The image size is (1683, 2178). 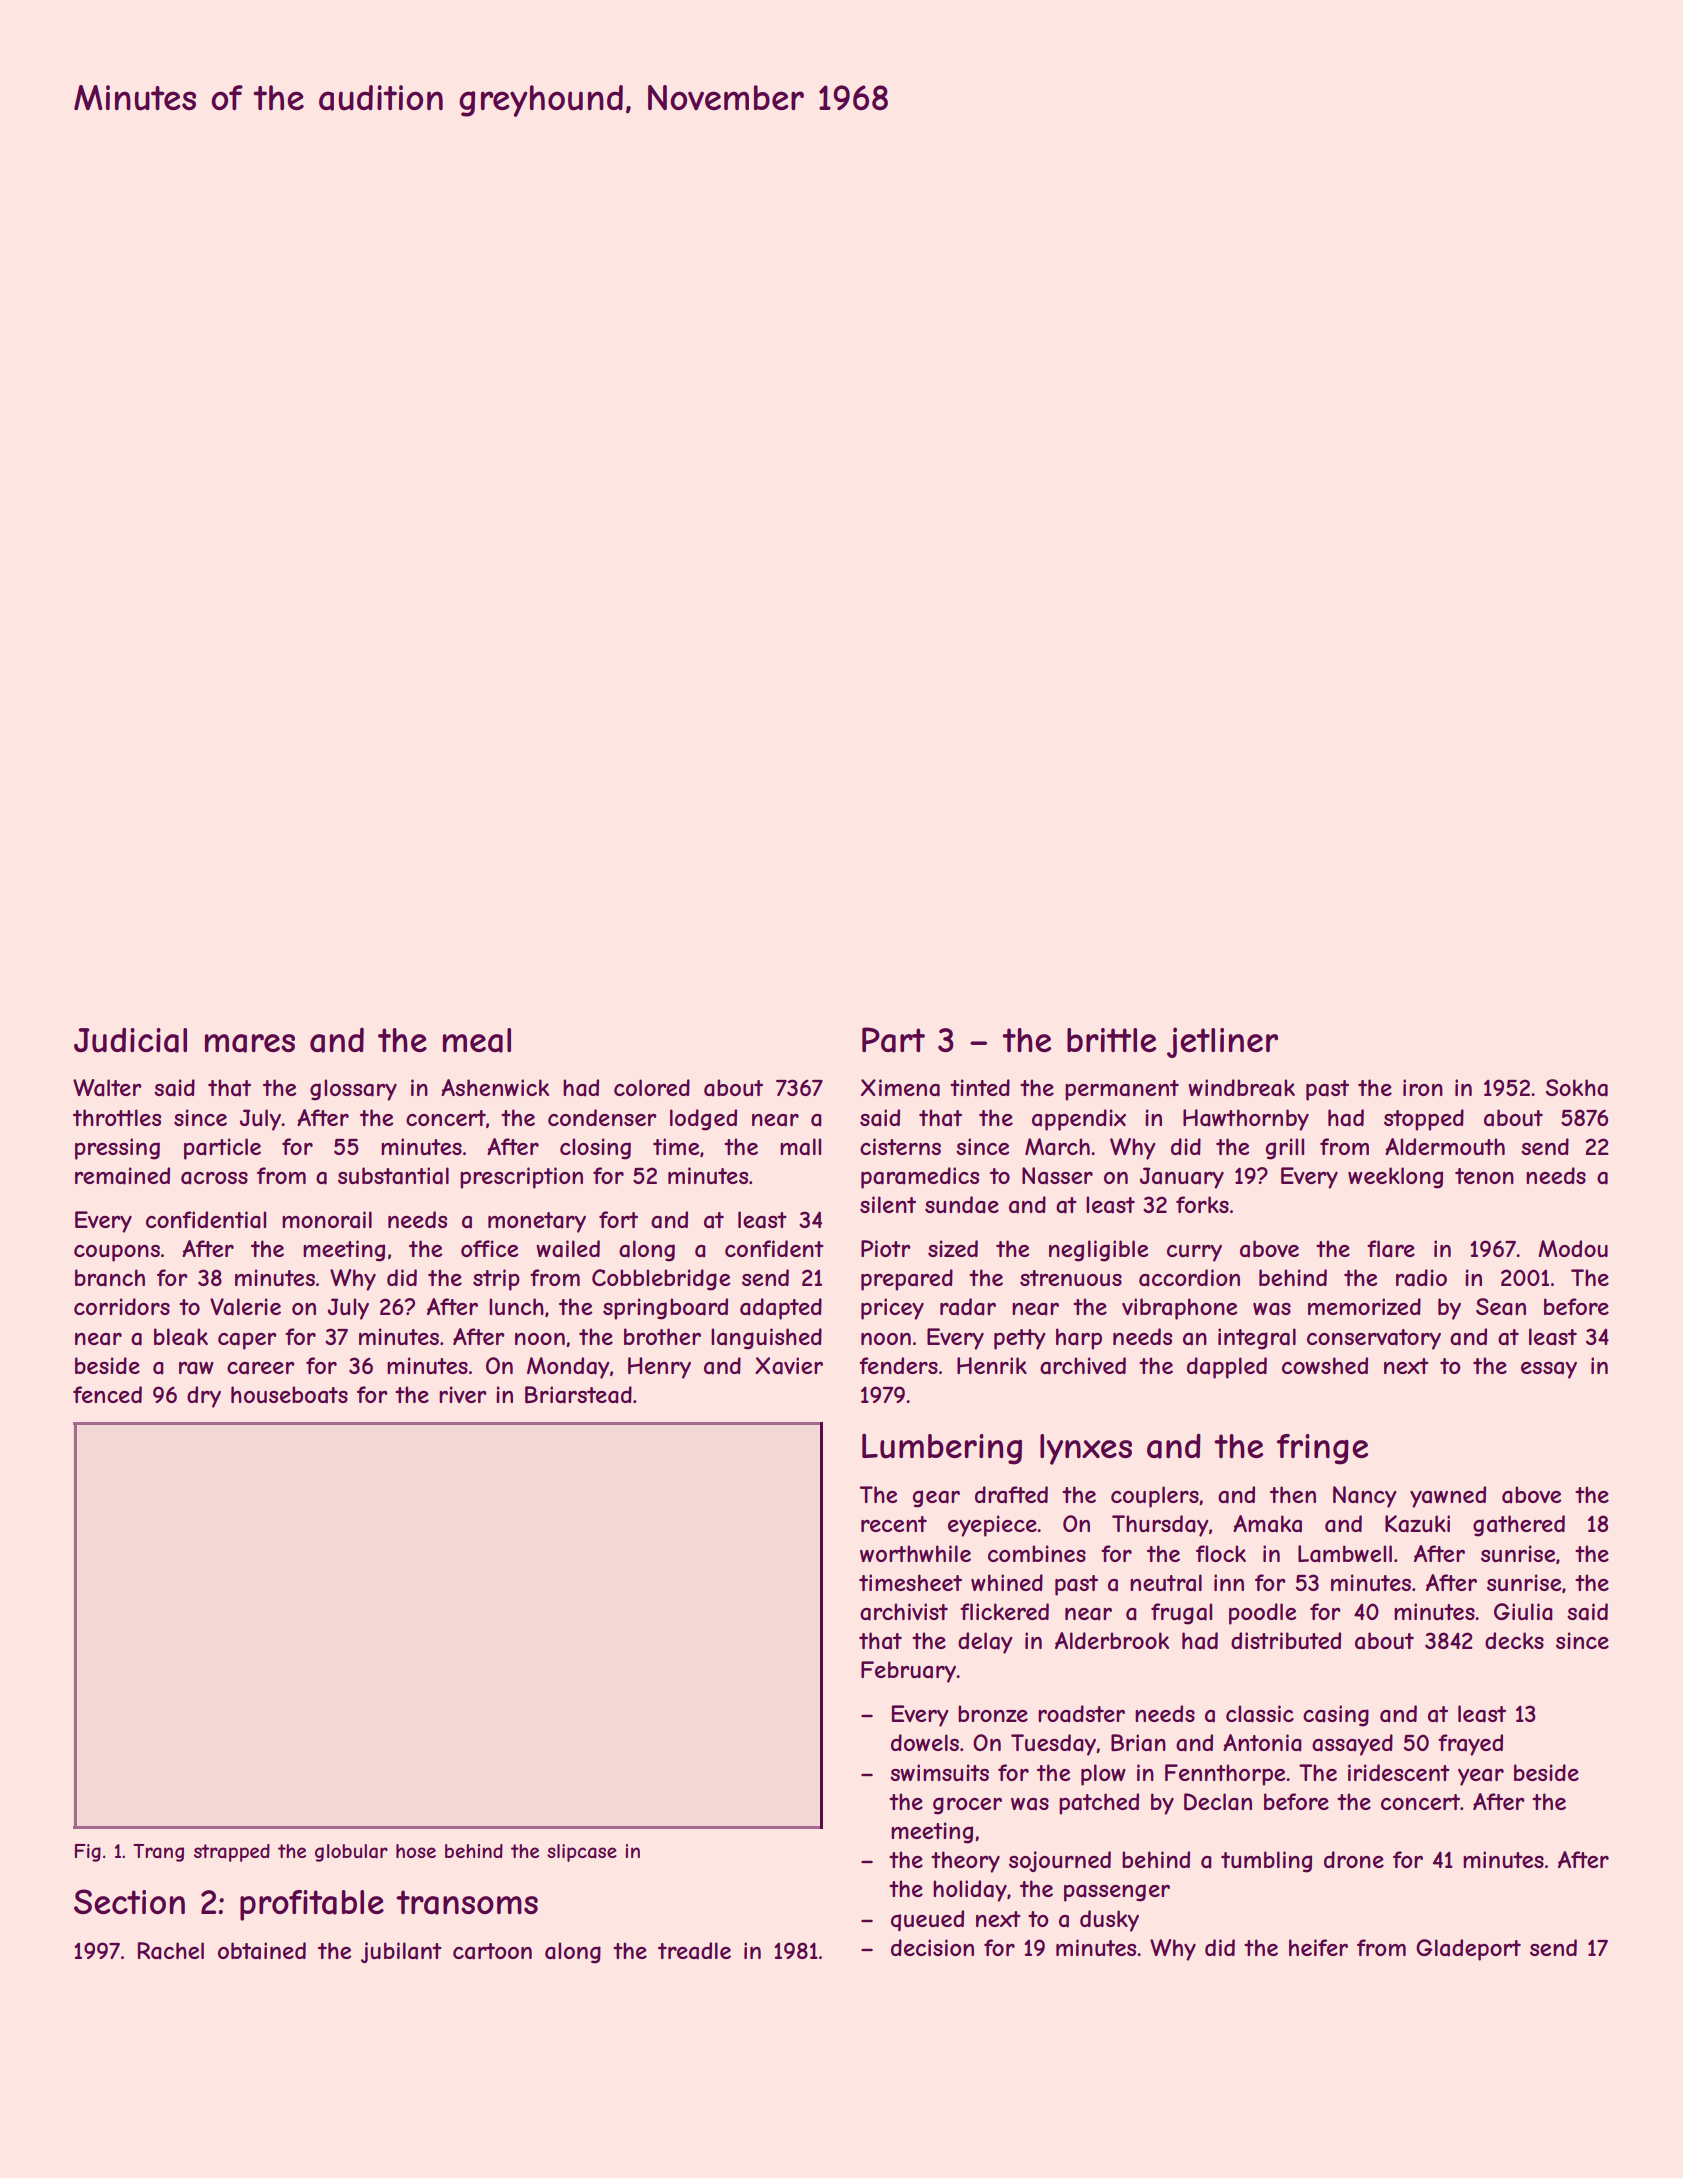 What do you see at coordinates (925, 1742) in the screenshot?
I see `dowels` at bounding box center [925, 1742].
